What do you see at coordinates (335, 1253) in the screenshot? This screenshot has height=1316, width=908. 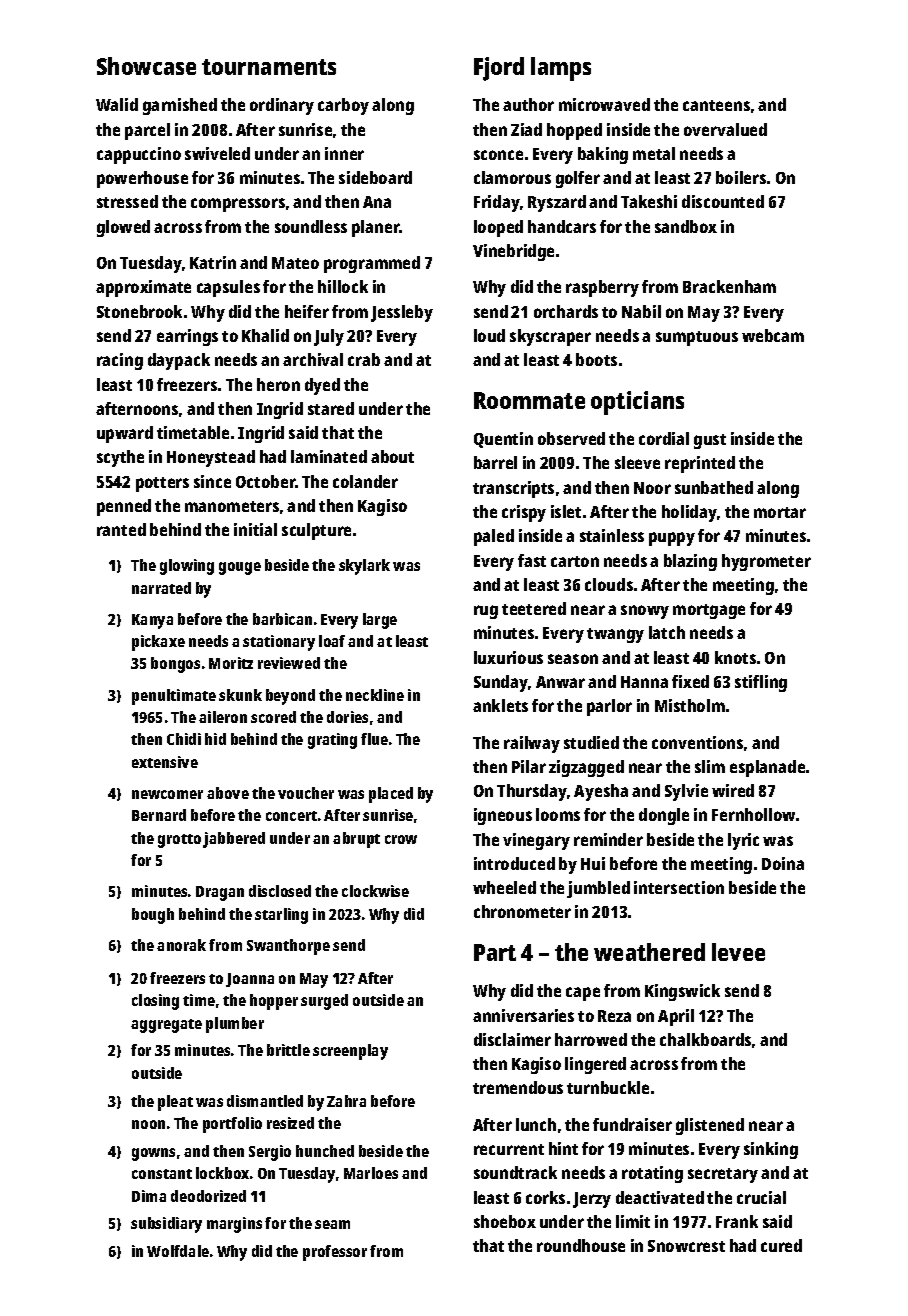 I see `professor` at bounding box center [335, 1253].
